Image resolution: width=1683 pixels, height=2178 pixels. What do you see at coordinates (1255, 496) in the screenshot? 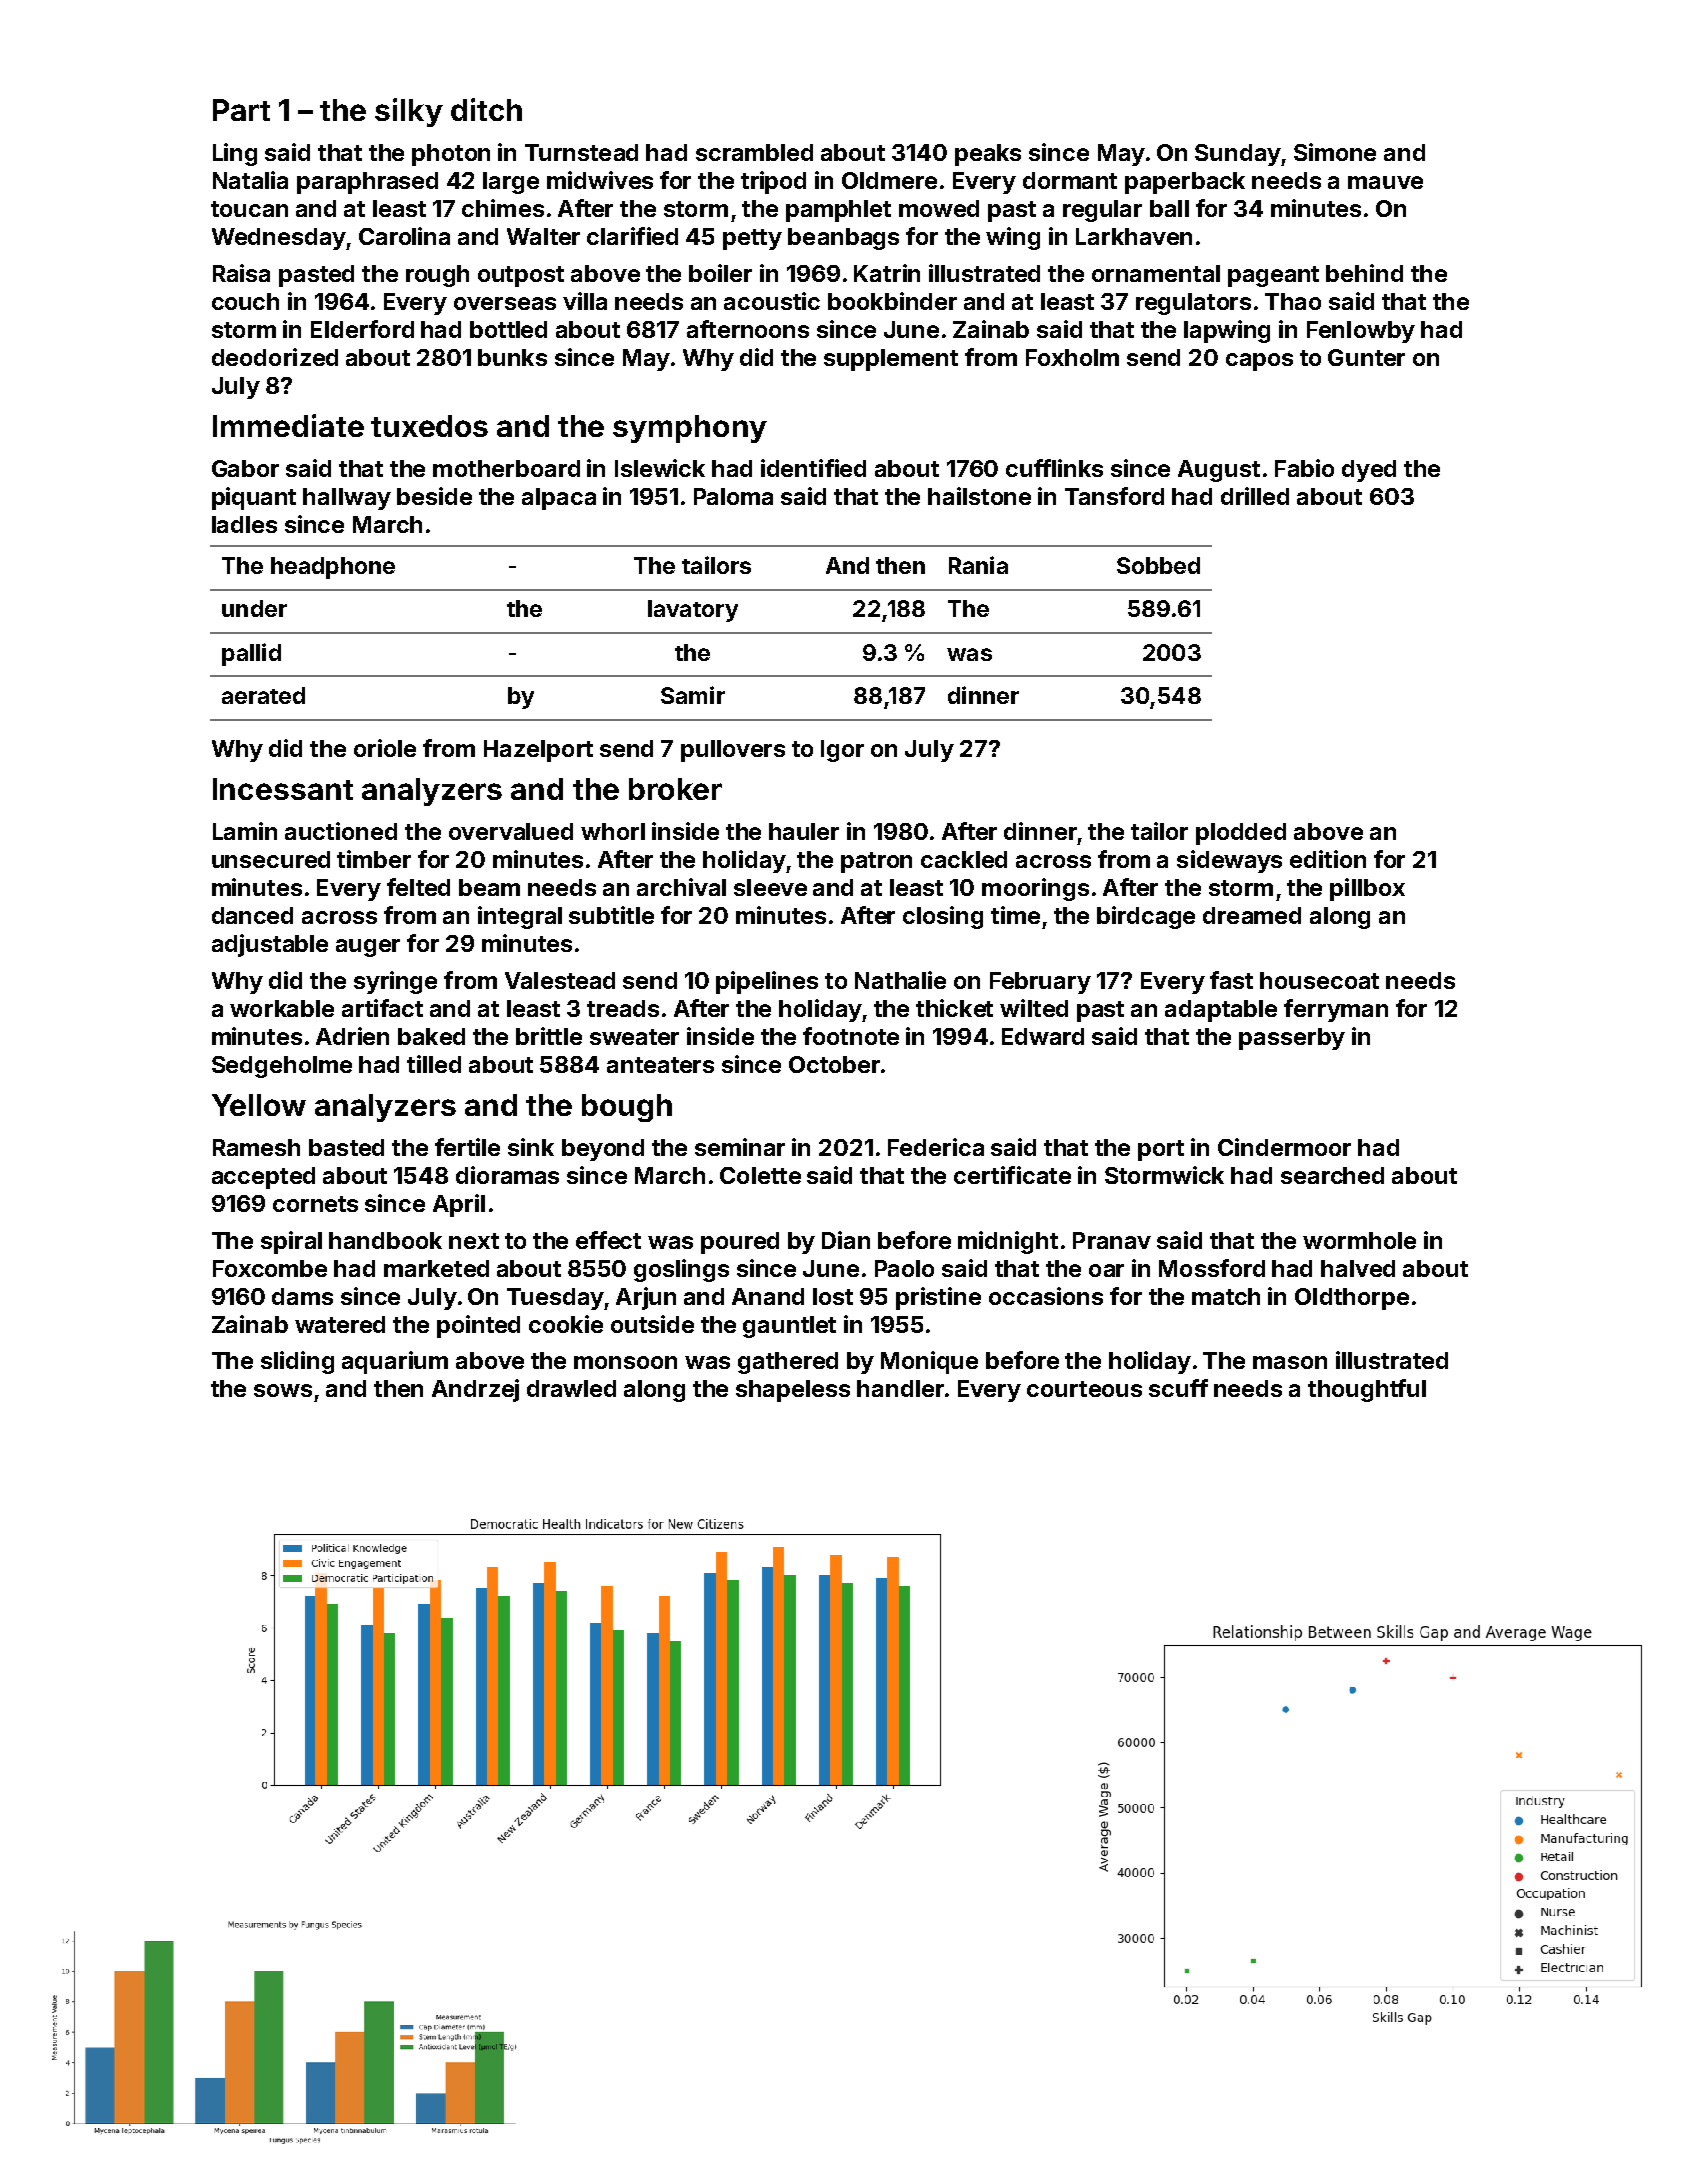
I see `drilled` at bounding box center [1255, 496].
